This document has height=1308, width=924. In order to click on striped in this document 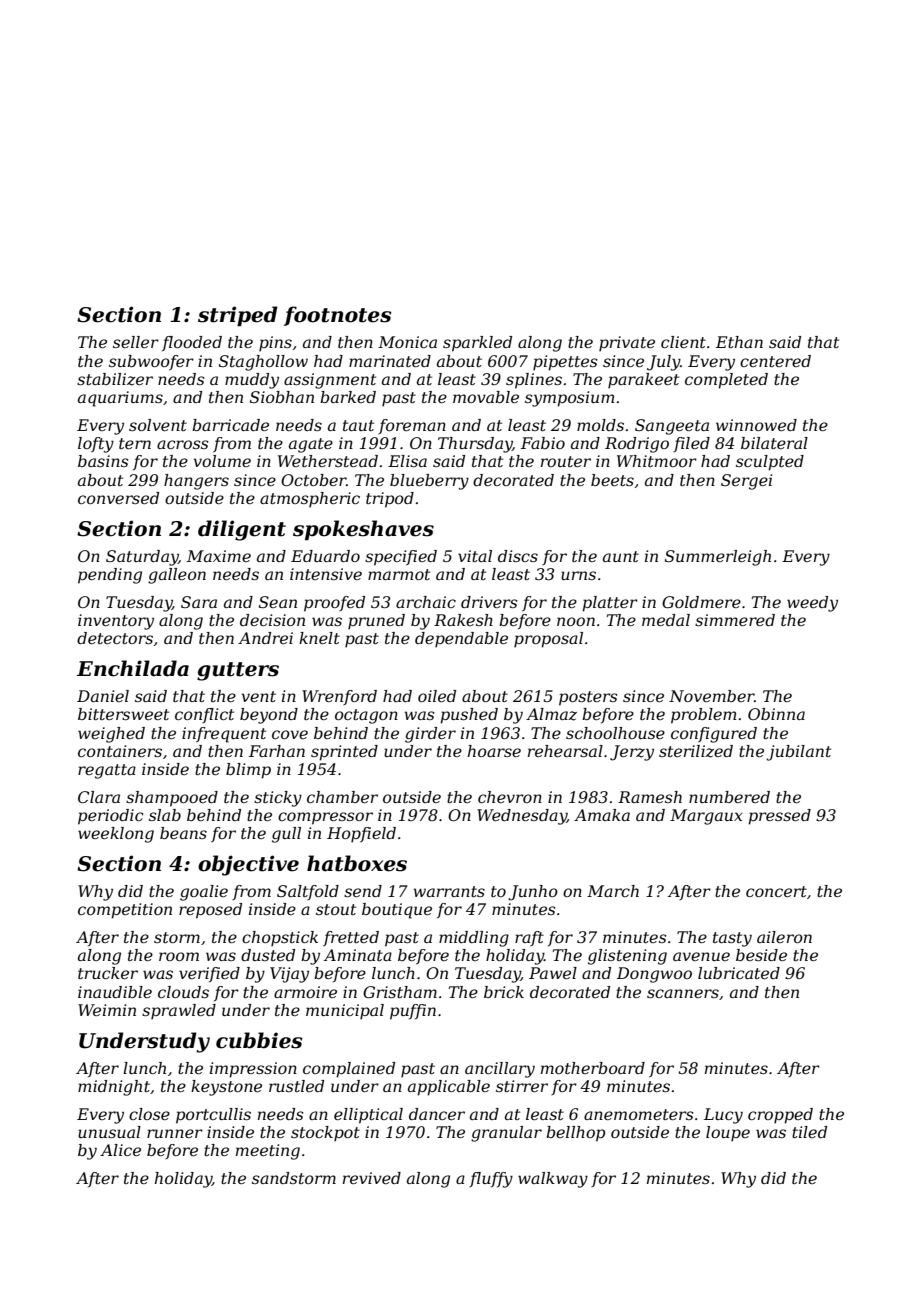, I will do `click(238, 316)`.
